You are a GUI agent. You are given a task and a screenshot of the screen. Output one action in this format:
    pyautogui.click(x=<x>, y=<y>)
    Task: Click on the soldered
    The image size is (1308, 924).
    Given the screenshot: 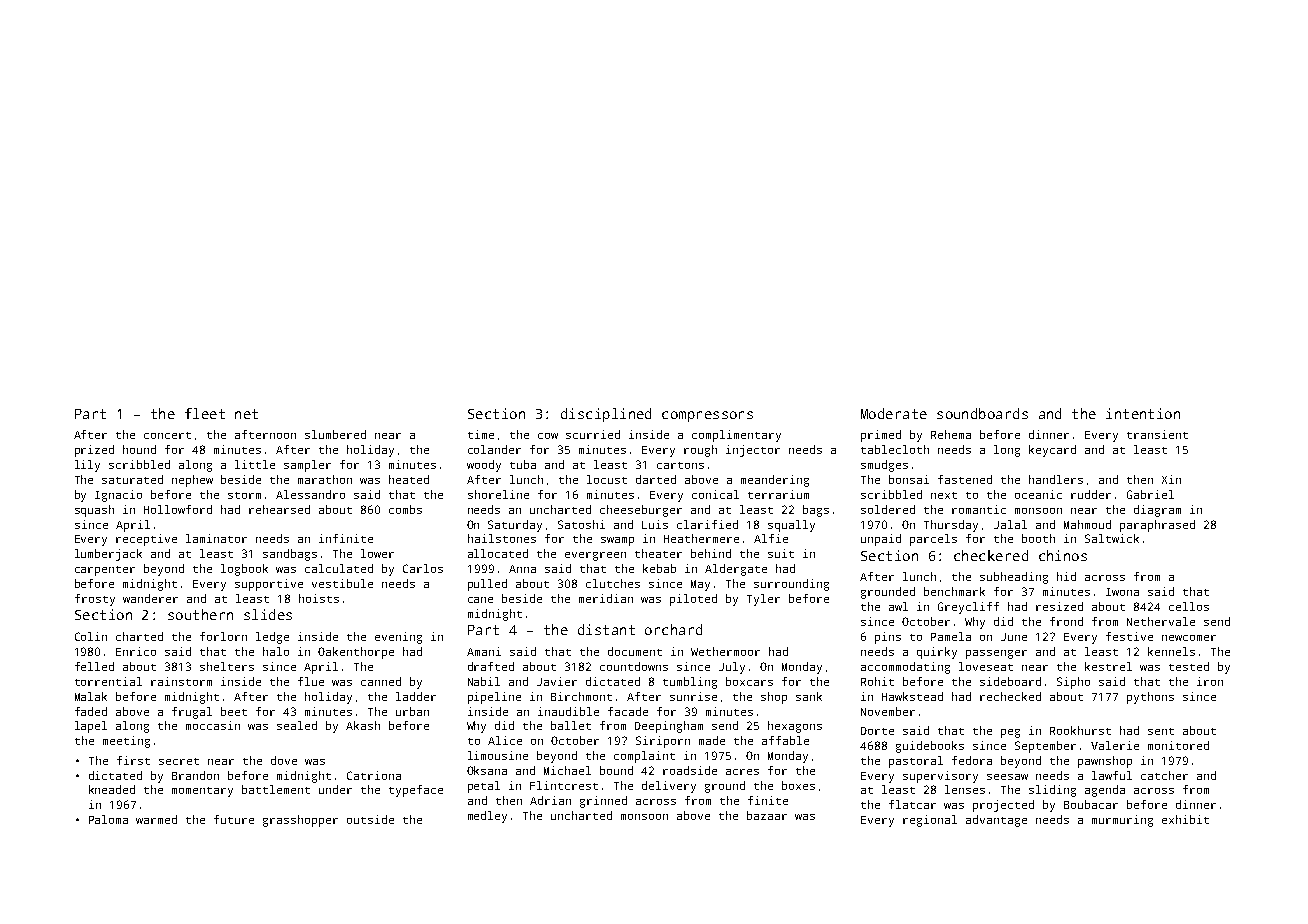 What is the action you would take?
    pyautogui.click(x=888, y=509)
